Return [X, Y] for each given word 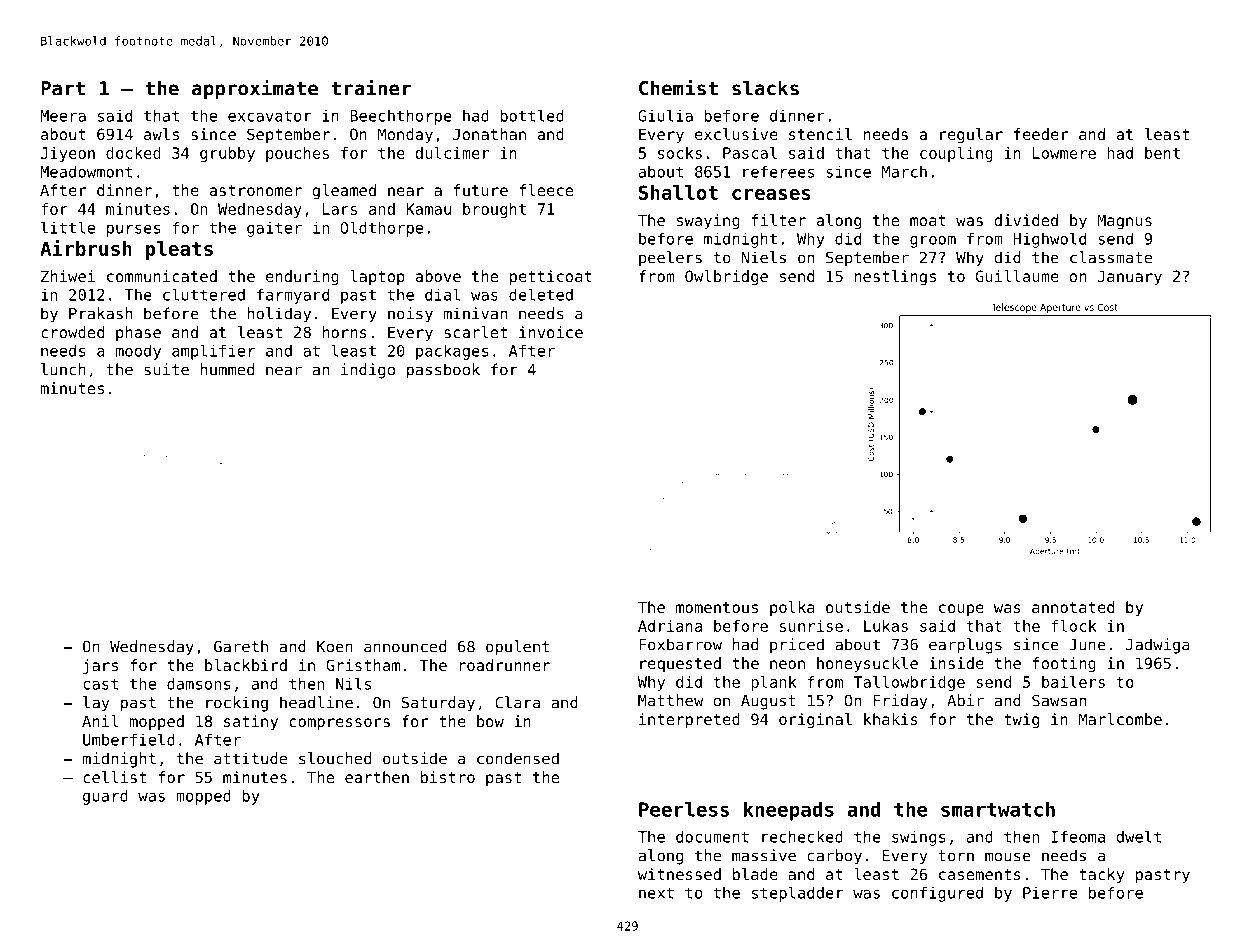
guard [105, 797]
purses [133, 231]
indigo [368, 371]
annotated [1073, 607]
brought [494, 210]
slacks [765, 88]
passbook [443, 371]
